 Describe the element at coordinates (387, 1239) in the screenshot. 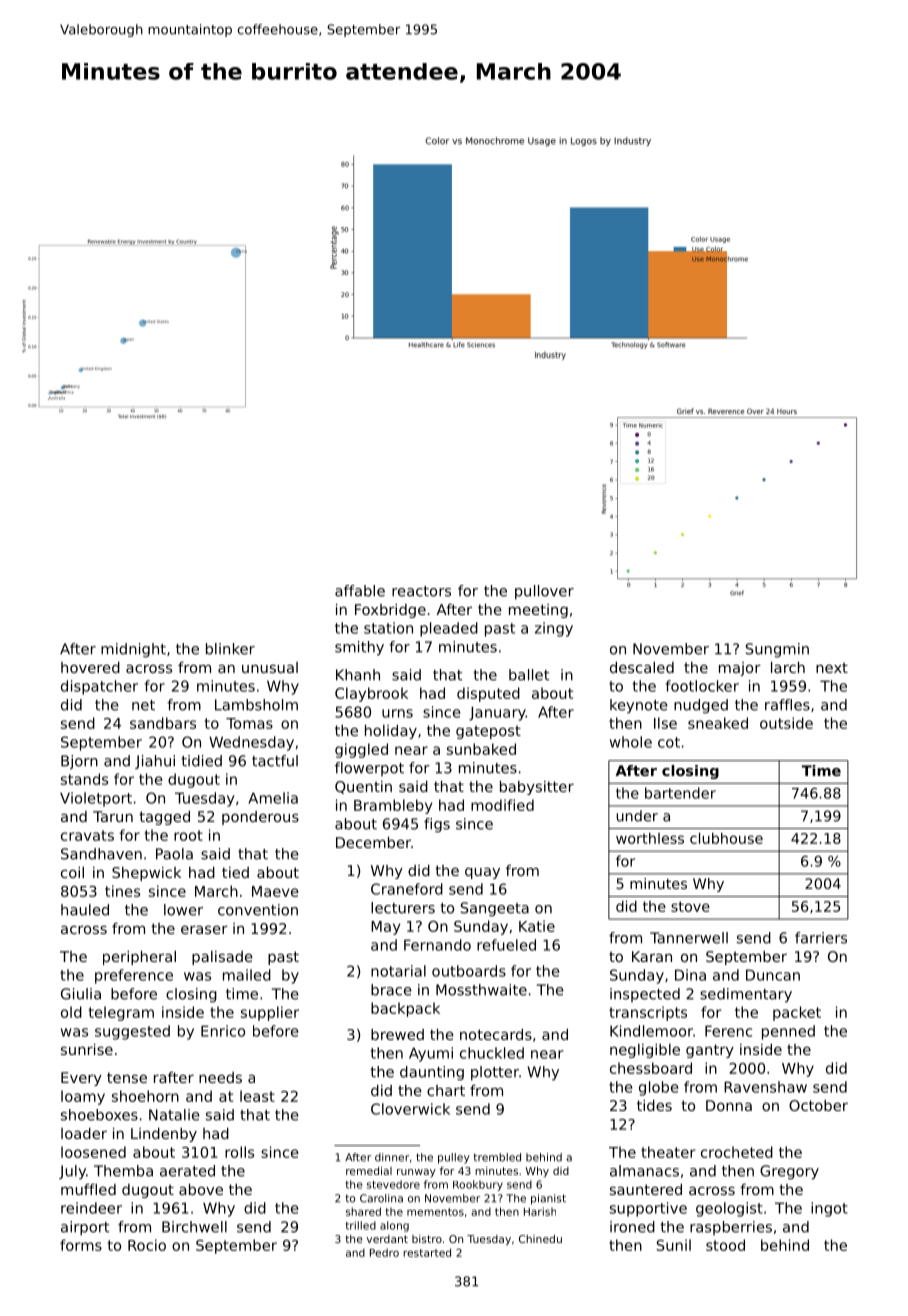

I see `verdant` at that location.
